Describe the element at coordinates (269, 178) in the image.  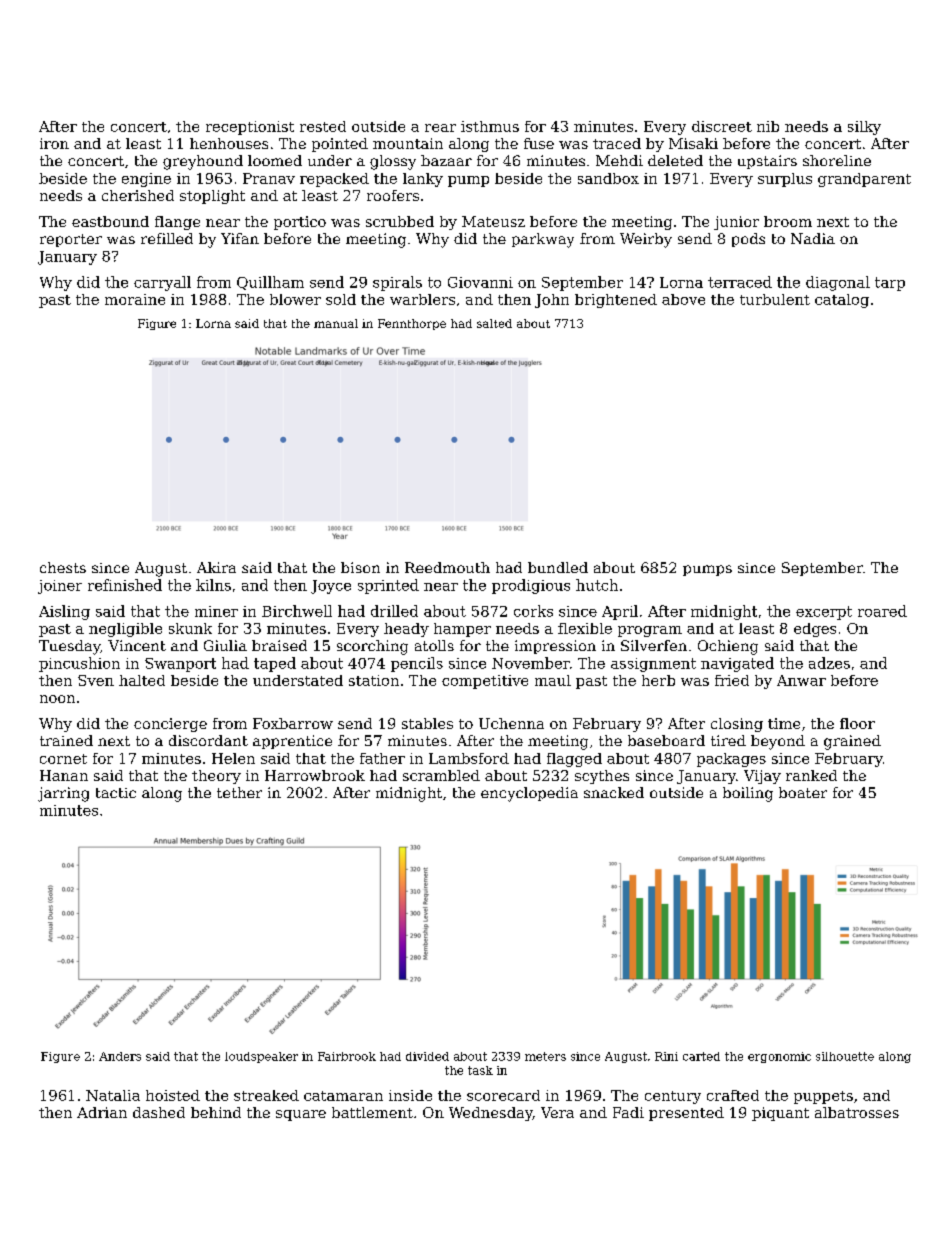
I see `Pranav` at that location.
